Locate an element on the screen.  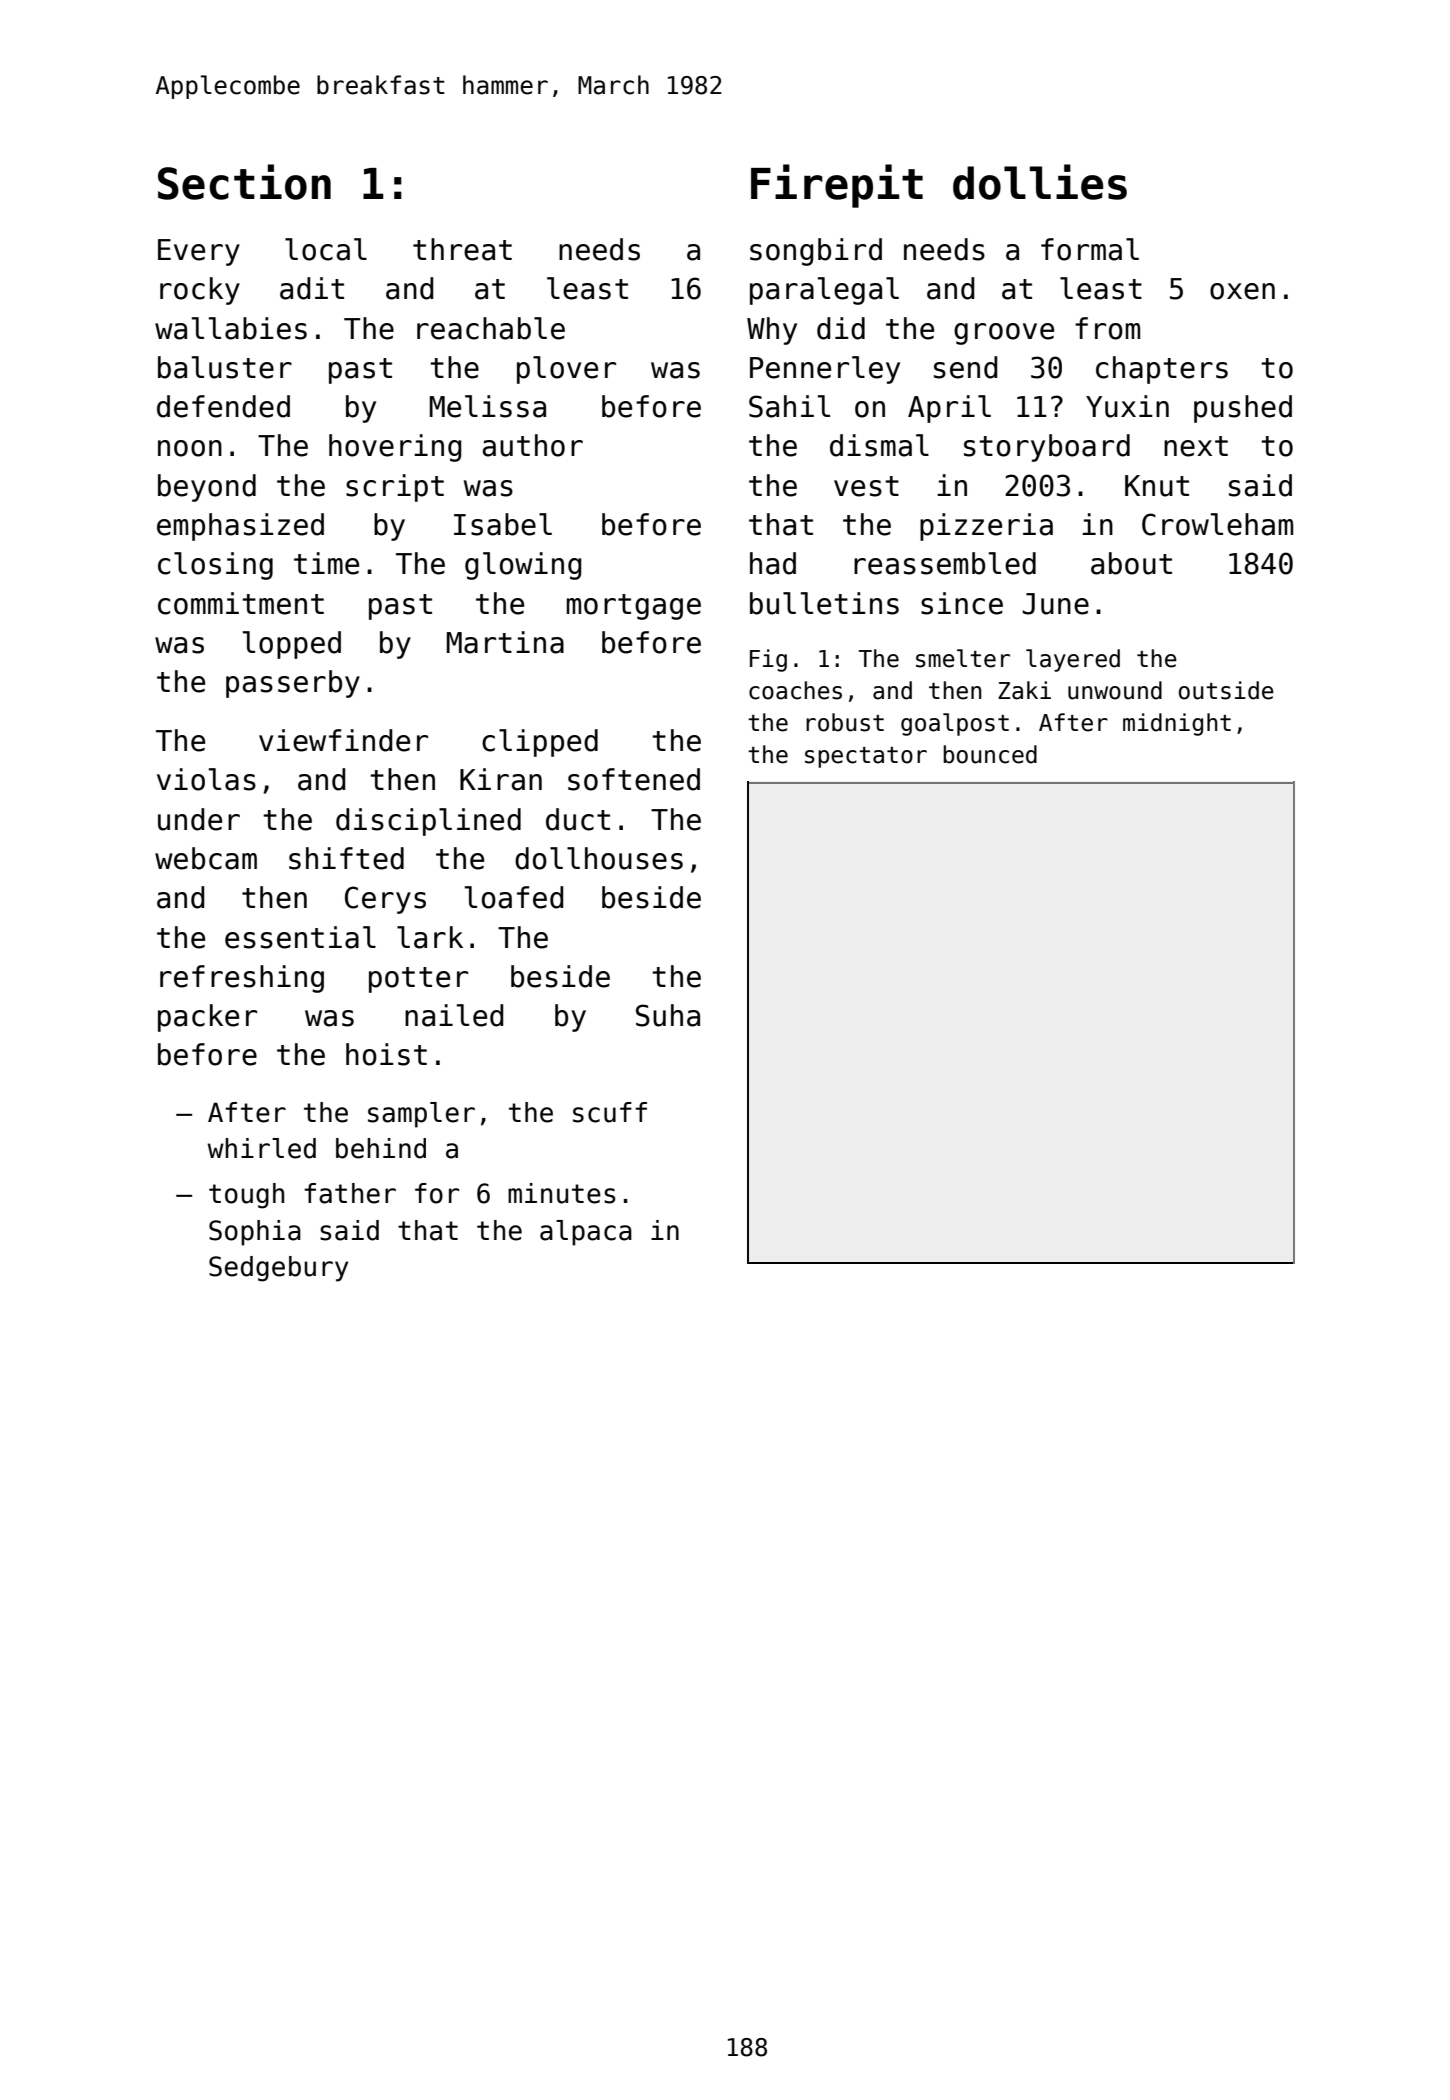
storyboard is located at coordinates (1047, 448).
